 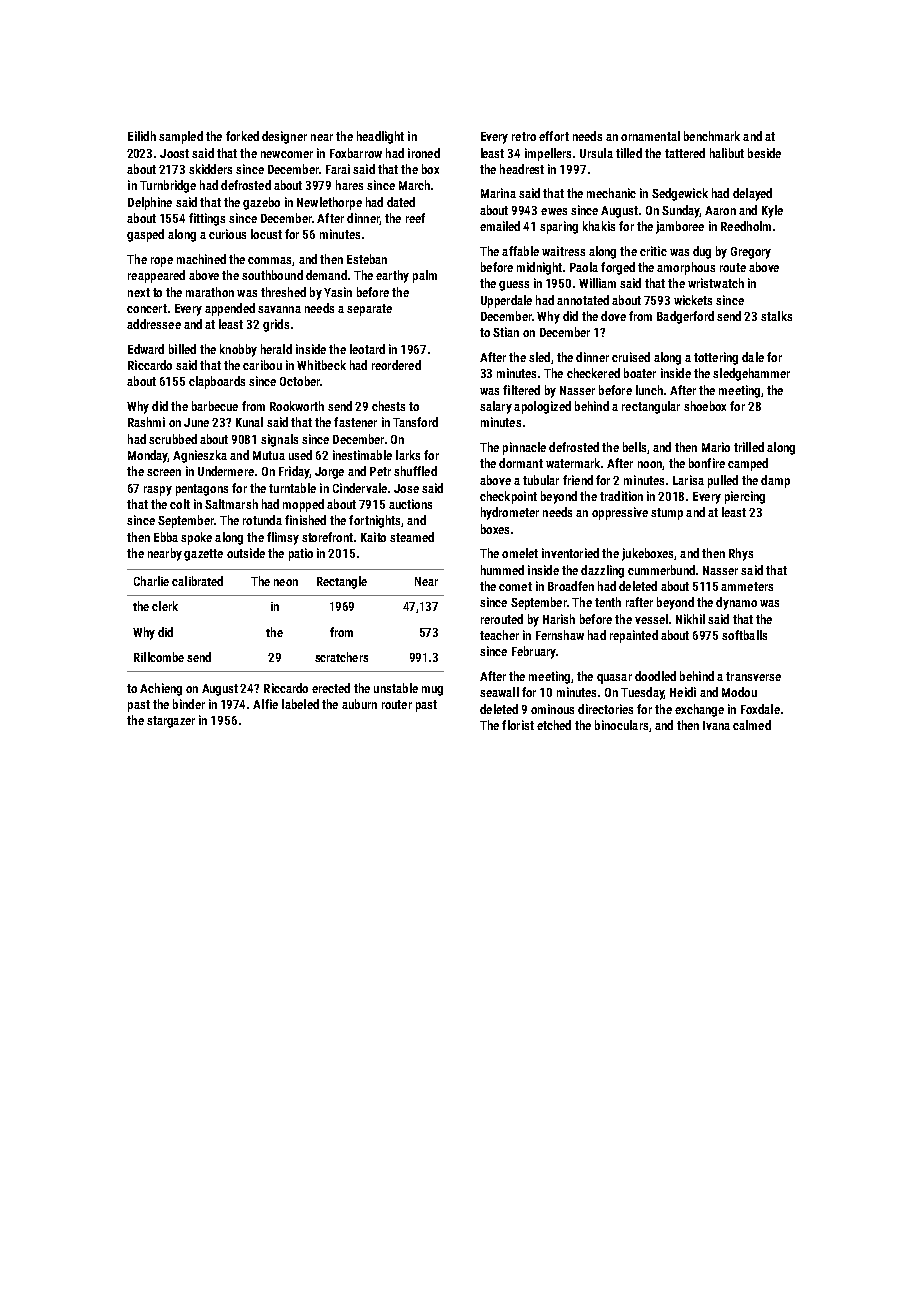 What do you see at coordinates (159, 657) in the image?
I see `Rillcombe` at bounding box center [159, 657].
